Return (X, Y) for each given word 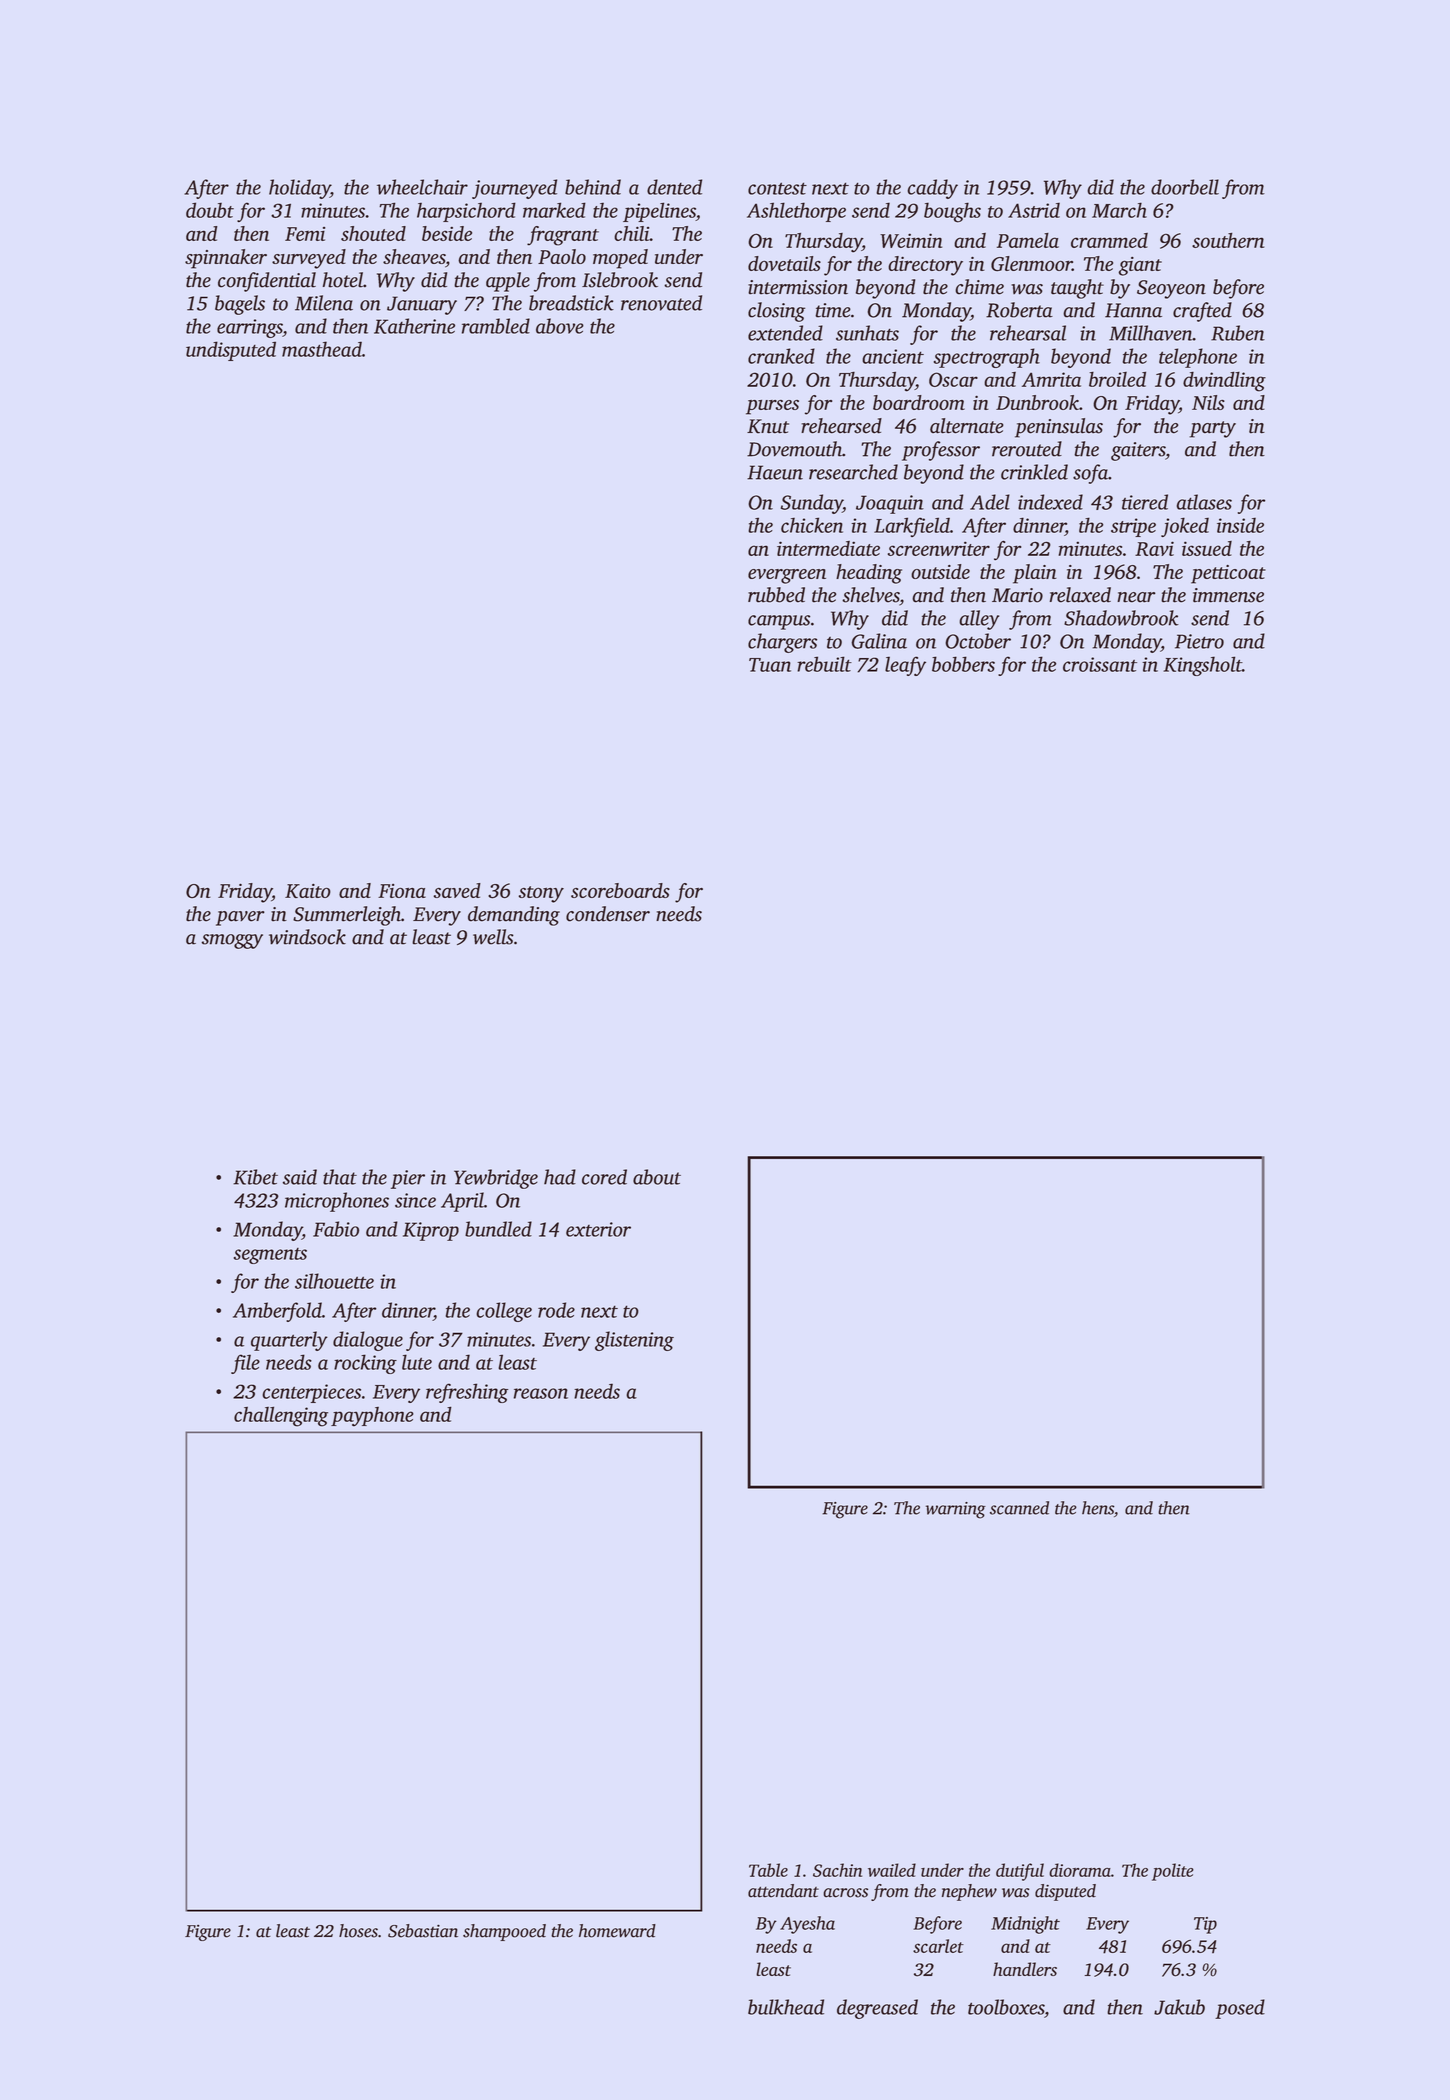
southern (1228, 240)
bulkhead (786, 2007)
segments (270, 1256)
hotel (343, 280)
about (657, 1177)
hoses (358, 1931)
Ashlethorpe (796, 212)
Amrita (1051, 379)
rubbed (776, 595)
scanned (1019, 1508)
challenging (281, 1416)
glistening (634, 1341)
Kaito (308, 891)
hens (1098, 1508)
